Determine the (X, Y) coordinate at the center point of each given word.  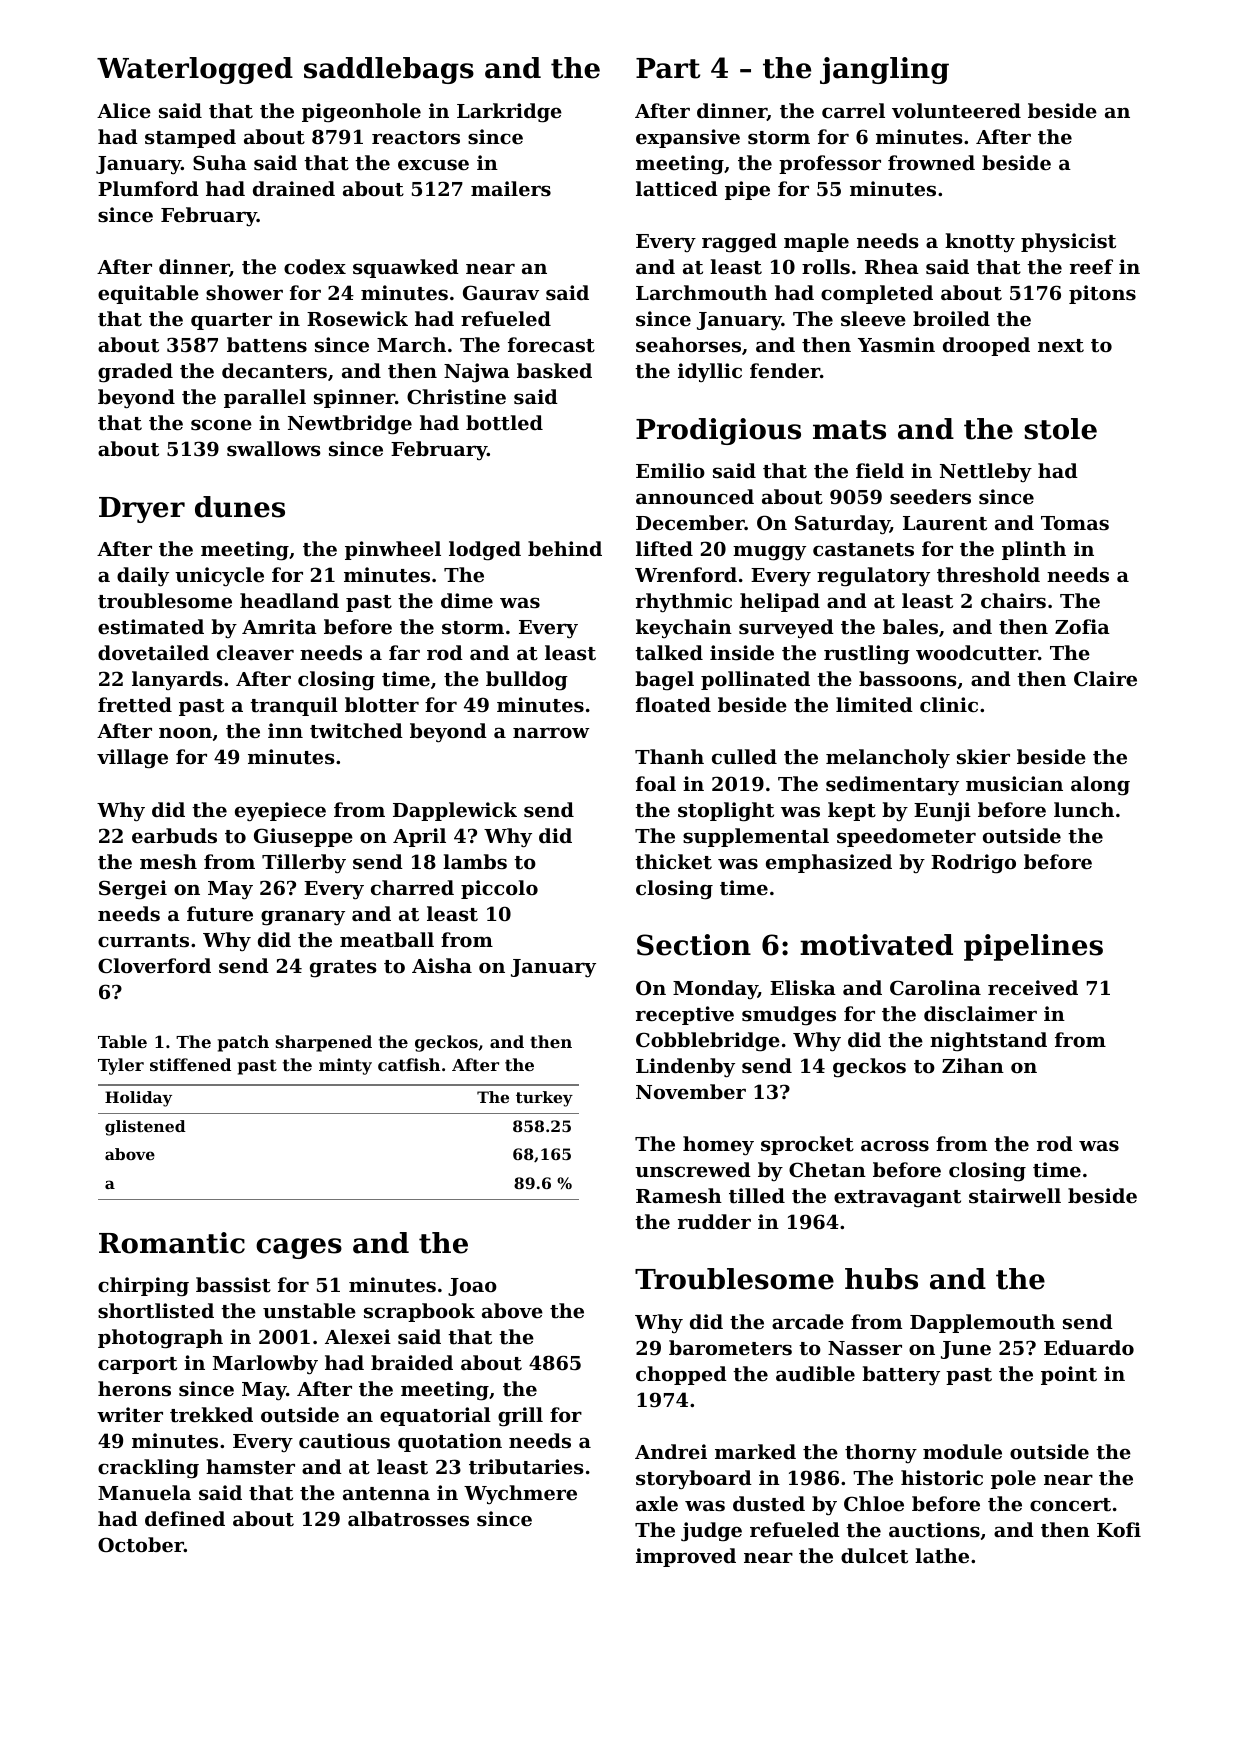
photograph (160, 1339)
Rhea (892, 266)
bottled (504, 423)
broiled (951, 318)
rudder (714, 1221)
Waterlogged (195, 70)
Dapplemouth (982, 1323)
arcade (808, 1321)
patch (243, 1043)
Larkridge (509, 113)
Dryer (142, 510)
